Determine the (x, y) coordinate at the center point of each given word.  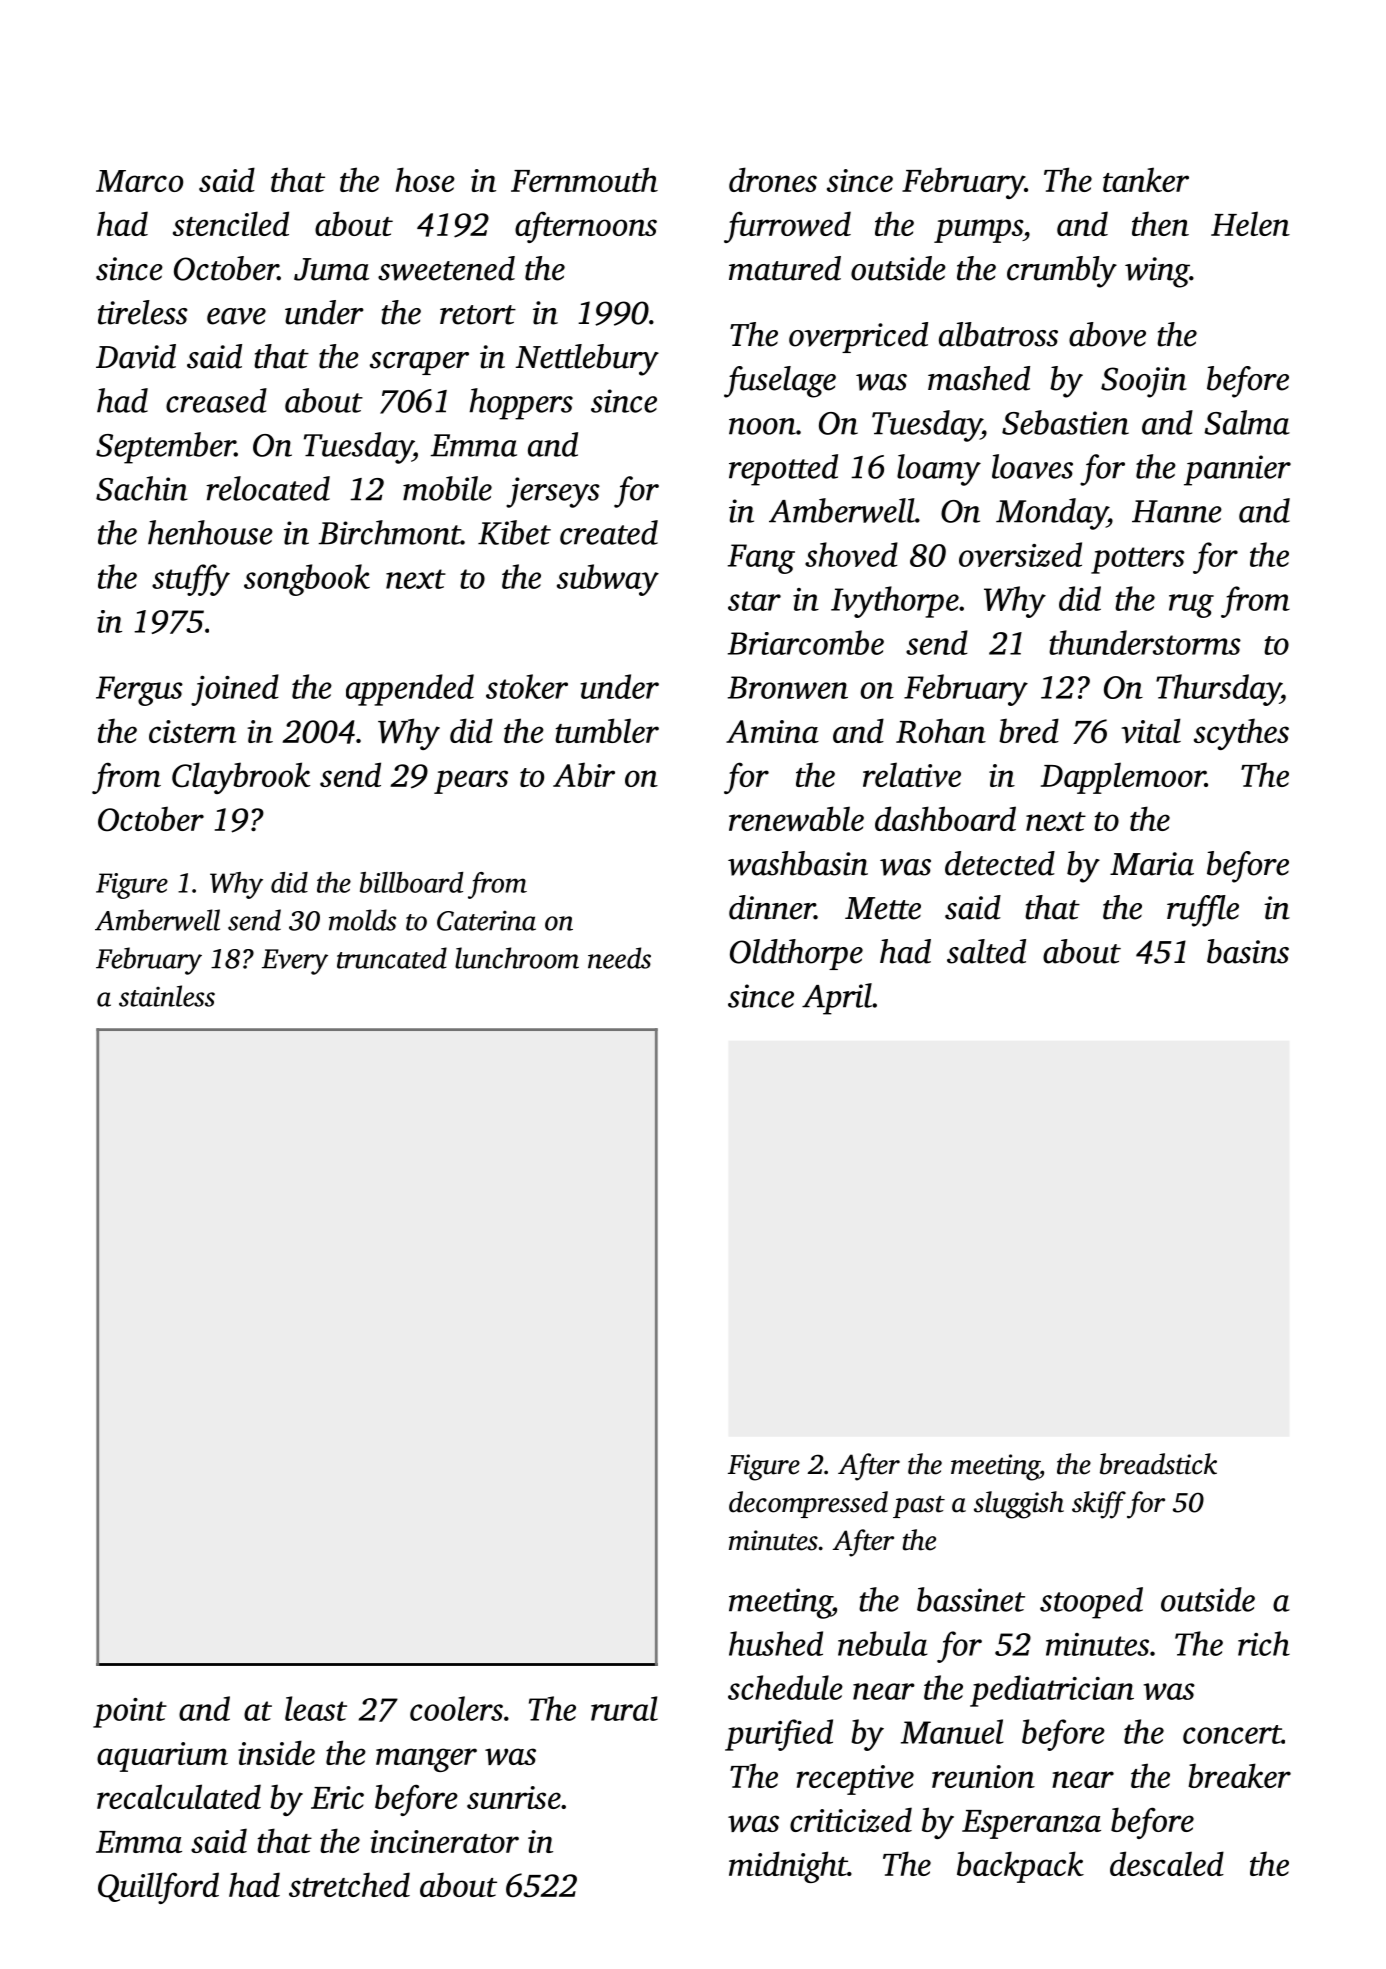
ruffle (1203, 911)
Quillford (158, 1888)
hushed (776, 1643)
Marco (139, 181)
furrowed (787, 227)
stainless (167, 996)
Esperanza (1031, 1824)
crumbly (1062, 272)
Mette (883, 908)
